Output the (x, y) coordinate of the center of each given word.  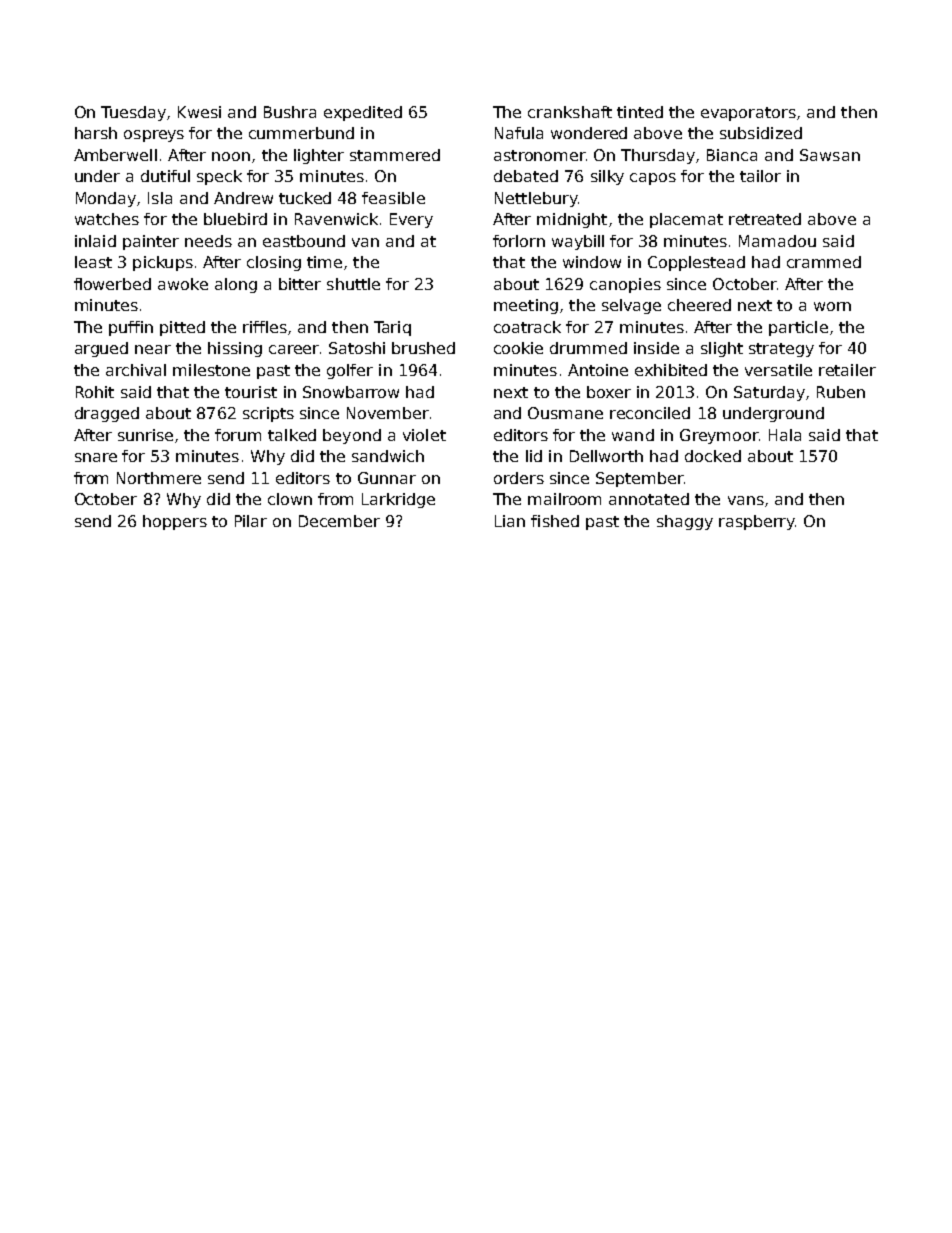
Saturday (769, 393)
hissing (235, 349)
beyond (352, 436)
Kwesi (199, 112)
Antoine (598, 370)
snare (96, 457)
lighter (319, 156)
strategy (781, 350)
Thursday (658, 156)
